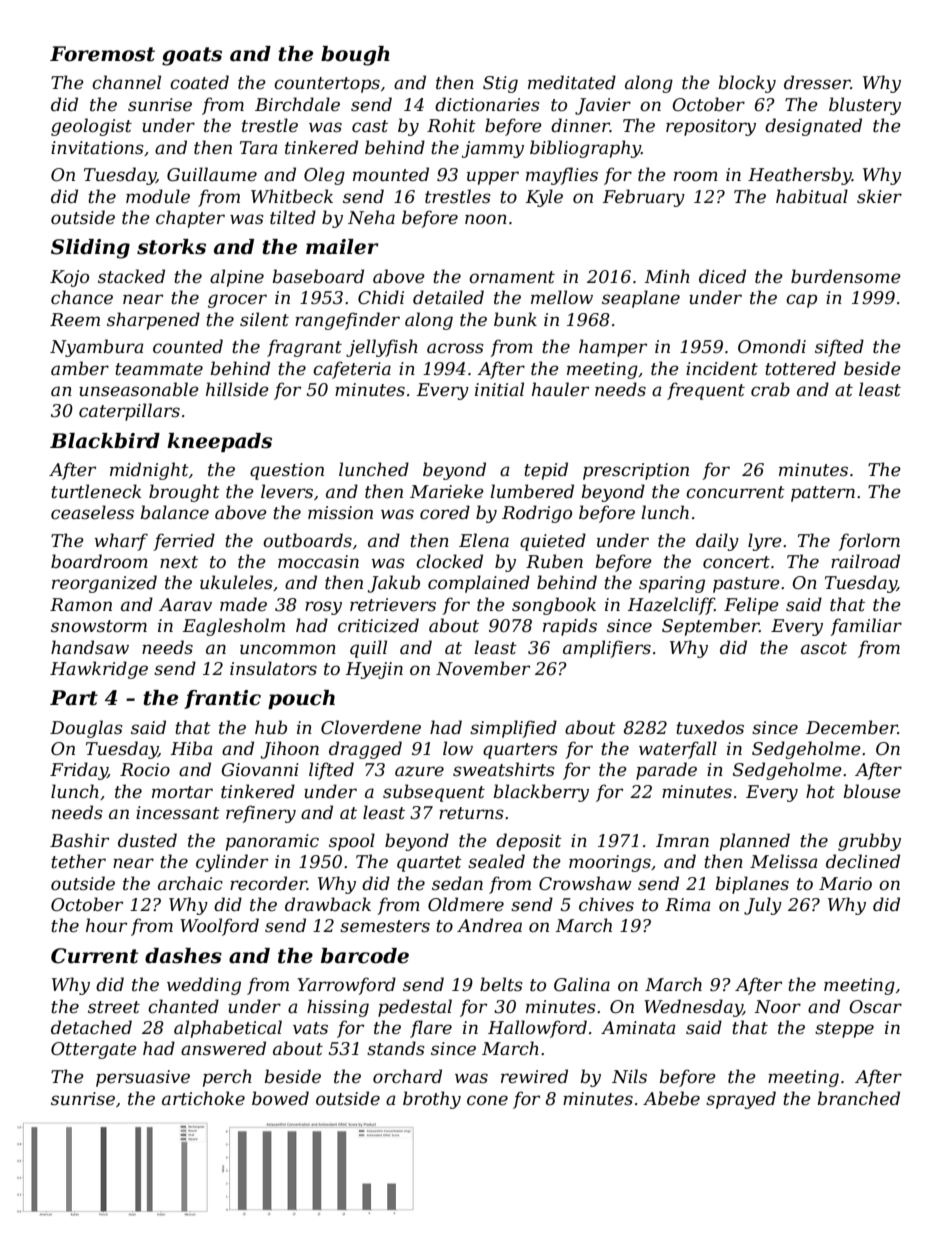 This screenshot has height=1233, width=952. What do you see at coordinates (722, 276) in the screenshot?
I see `diced` at bounding box center [722, 276].
